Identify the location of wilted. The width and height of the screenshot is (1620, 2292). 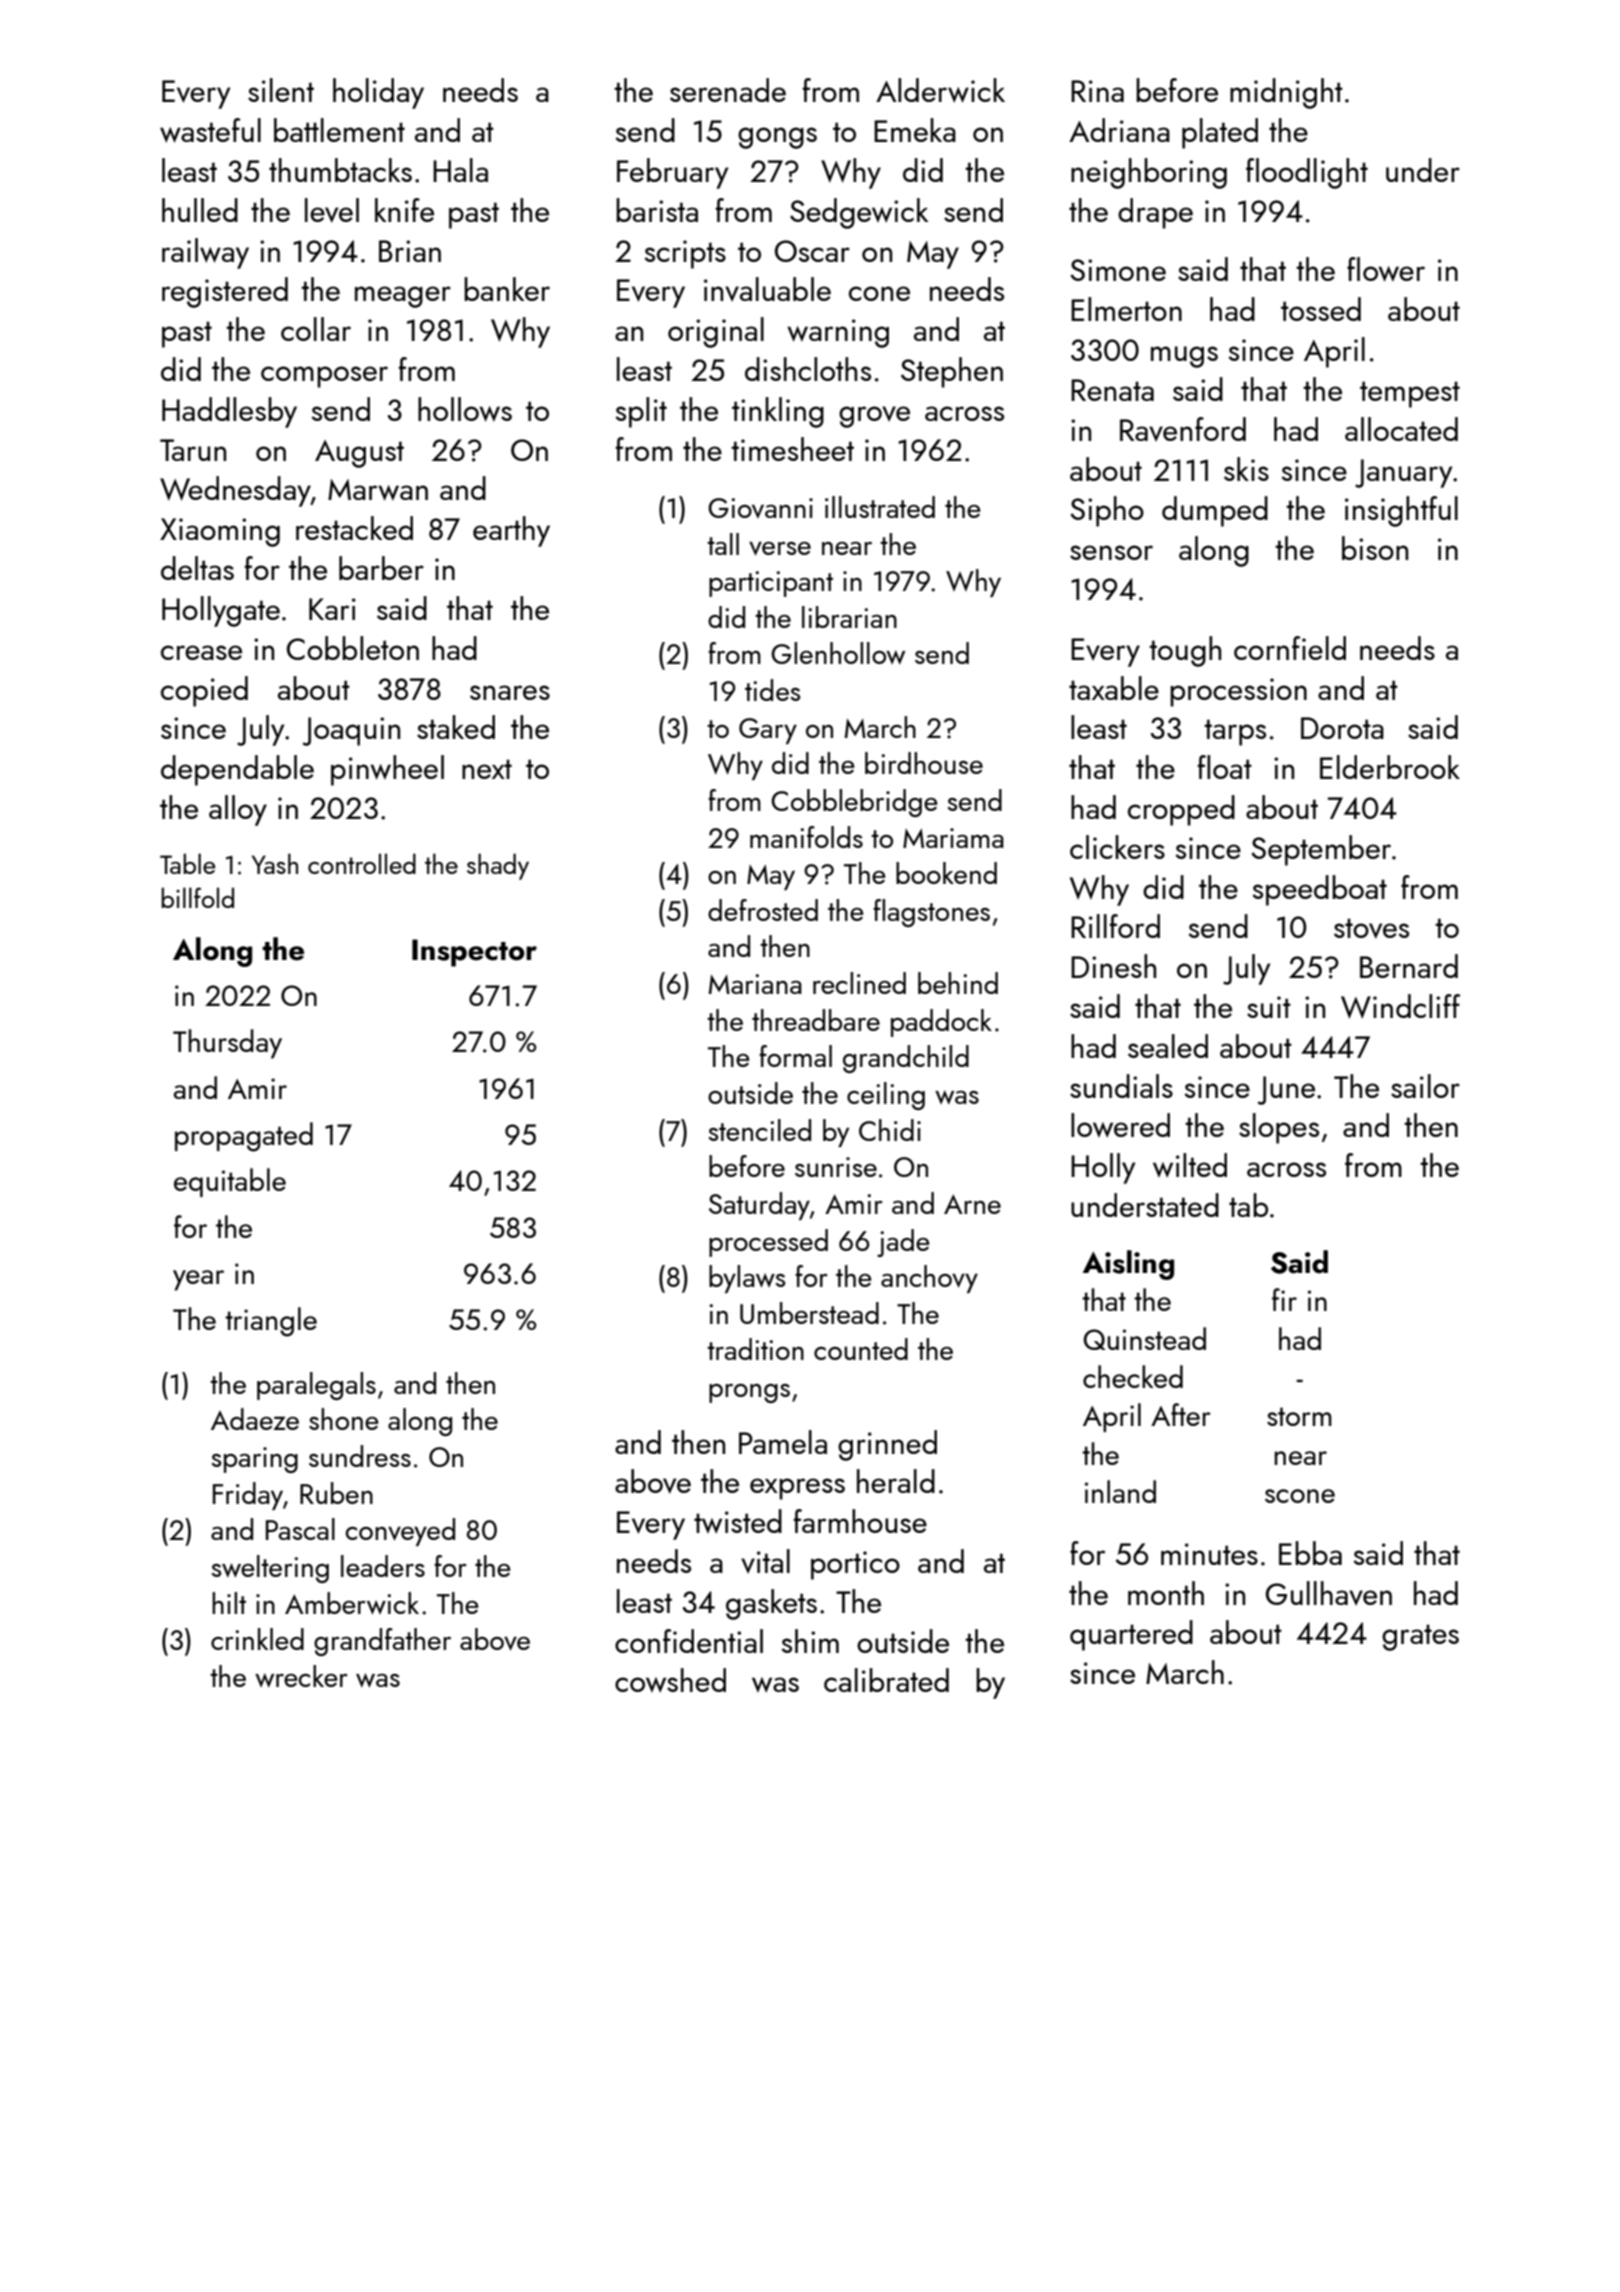
(1190, 1165).
